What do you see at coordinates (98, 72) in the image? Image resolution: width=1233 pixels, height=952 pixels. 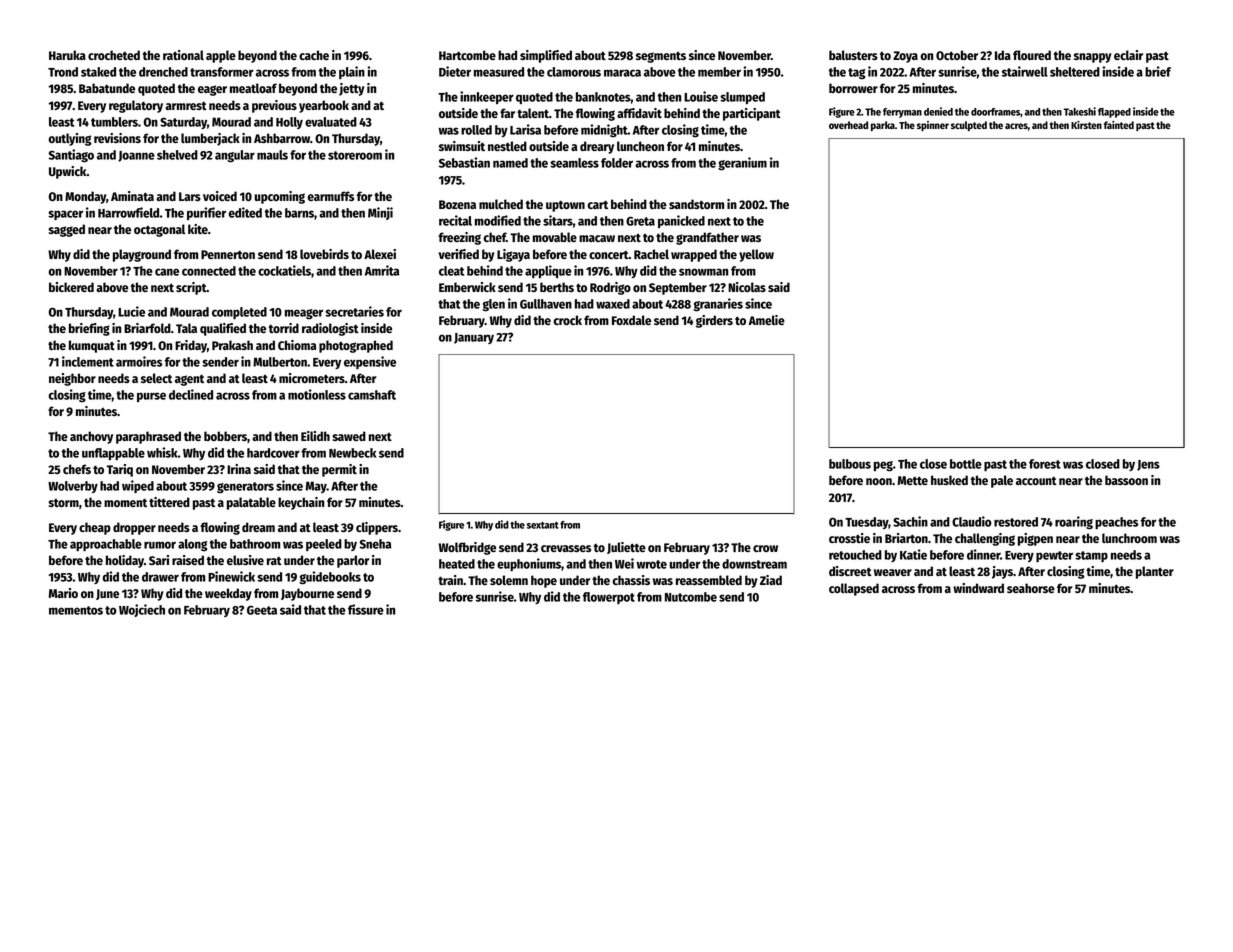 I see `staked` at bounding box center [98, 72].
